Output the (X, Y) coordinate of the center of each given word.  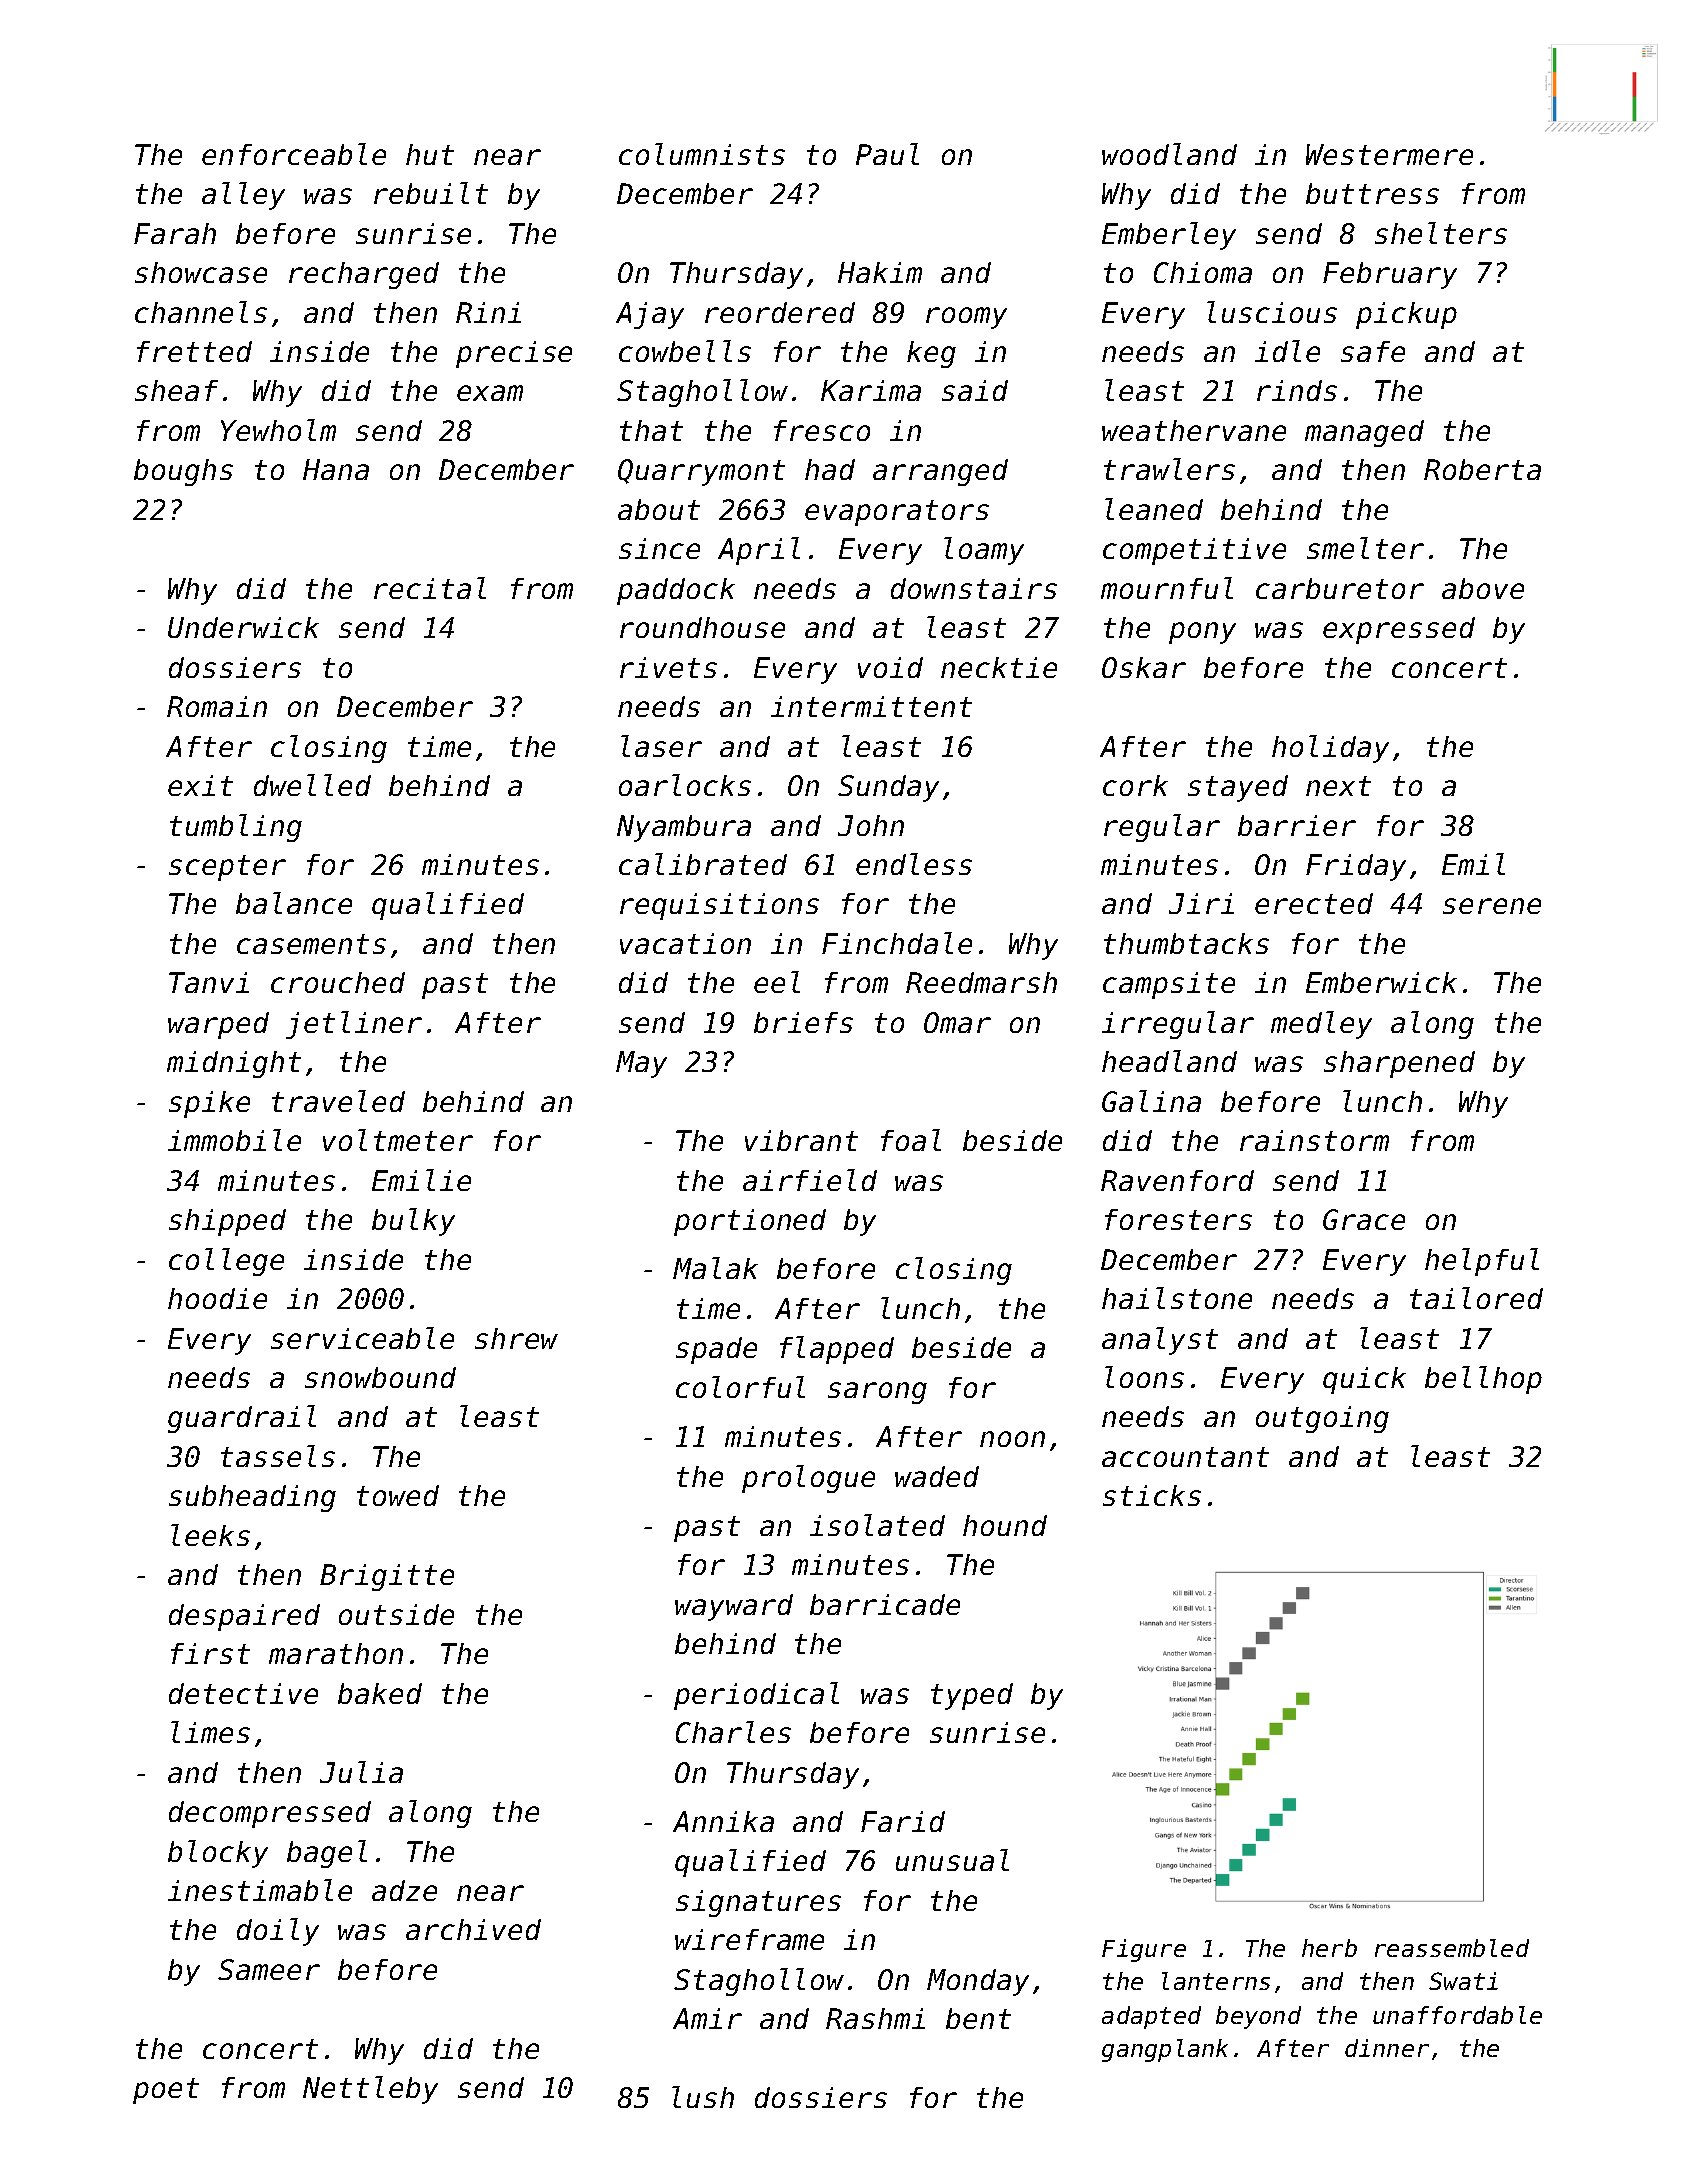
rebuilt (431, 193)
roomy (966, 318)
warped (218, 1025)
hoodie (217, 1298)
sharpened (1399, 1064)
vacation (685, 943)
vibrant (801, 1140)
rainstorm (1314, 1140)
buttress (1372, 193)
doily (278, 1932)
